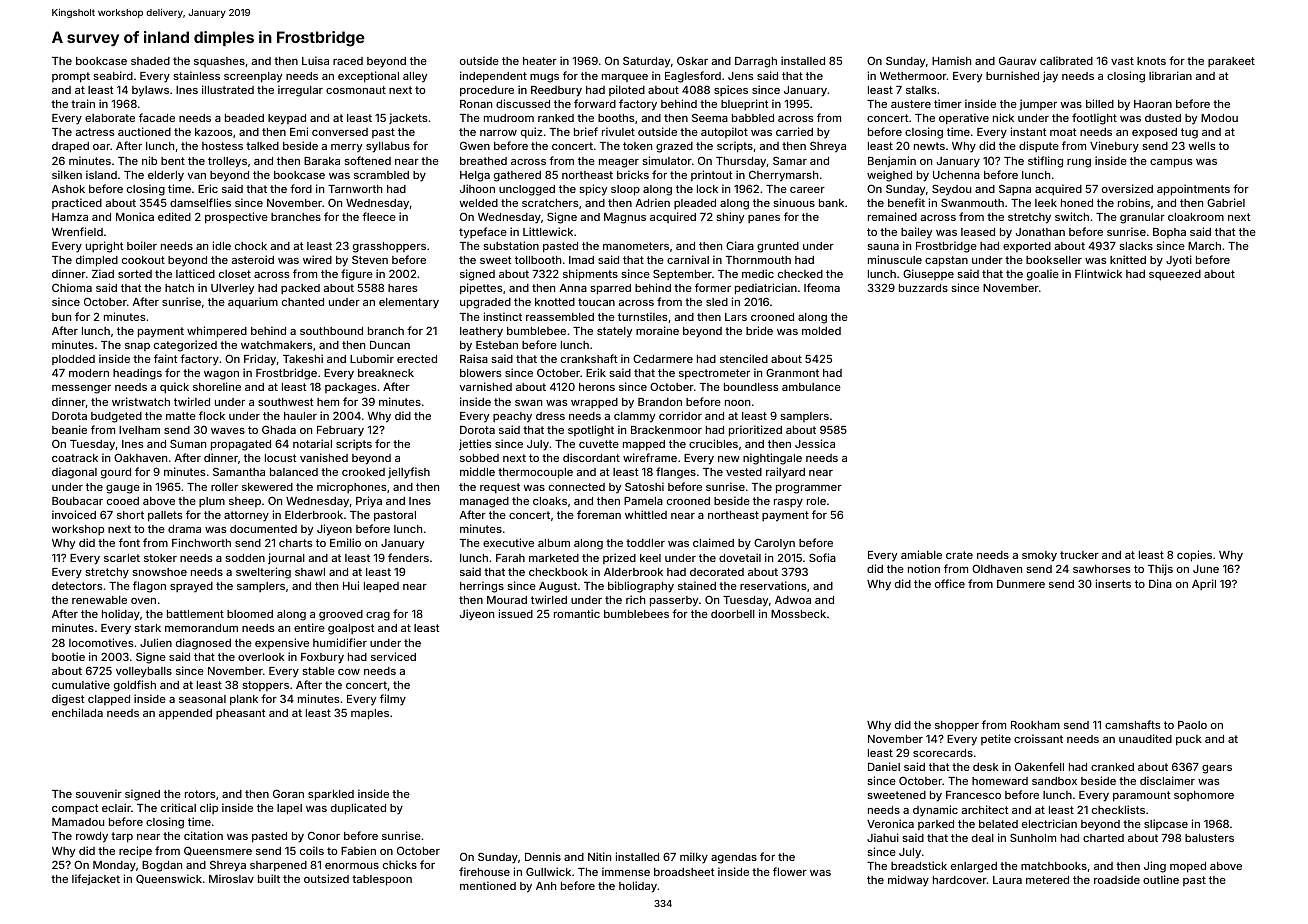 The image size is (1308, 924). I want to click on keypad, so click(287, 119).
